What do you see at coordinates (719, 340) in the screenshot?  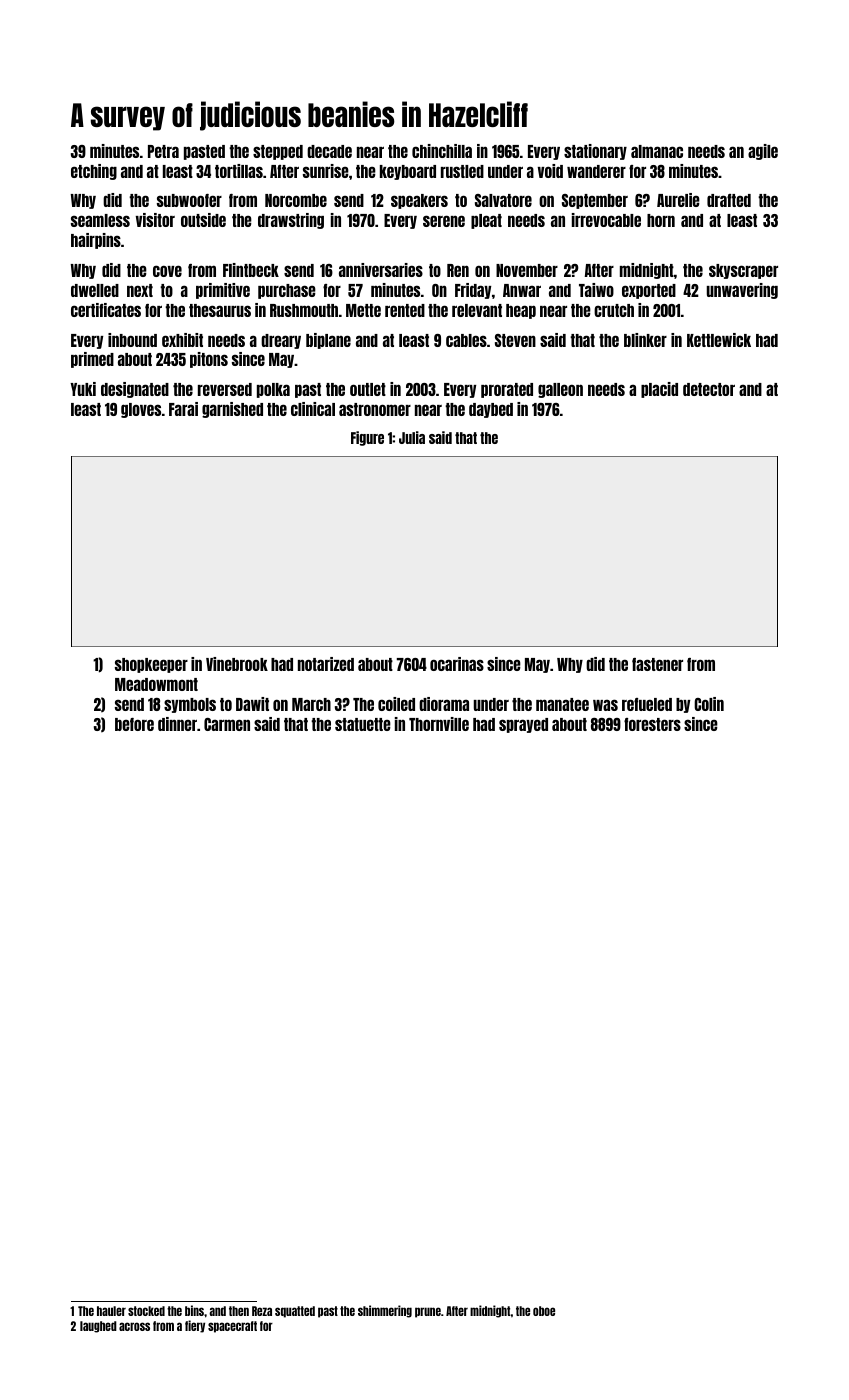 I see `Kettlewick` at bounding box center [719, 340].
